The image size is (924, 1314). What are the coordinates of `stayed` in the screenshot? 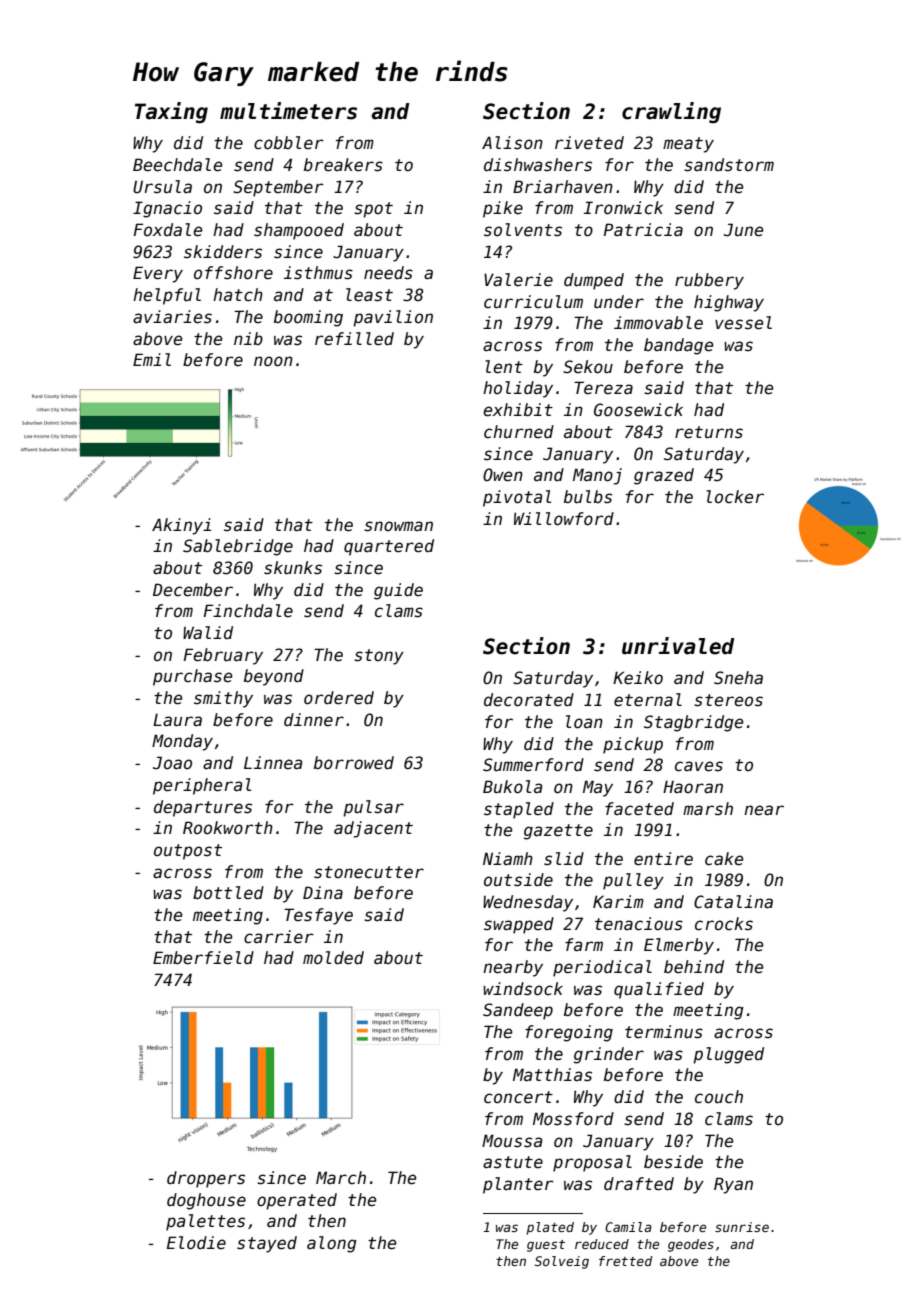 It's located at (267, 1244).
